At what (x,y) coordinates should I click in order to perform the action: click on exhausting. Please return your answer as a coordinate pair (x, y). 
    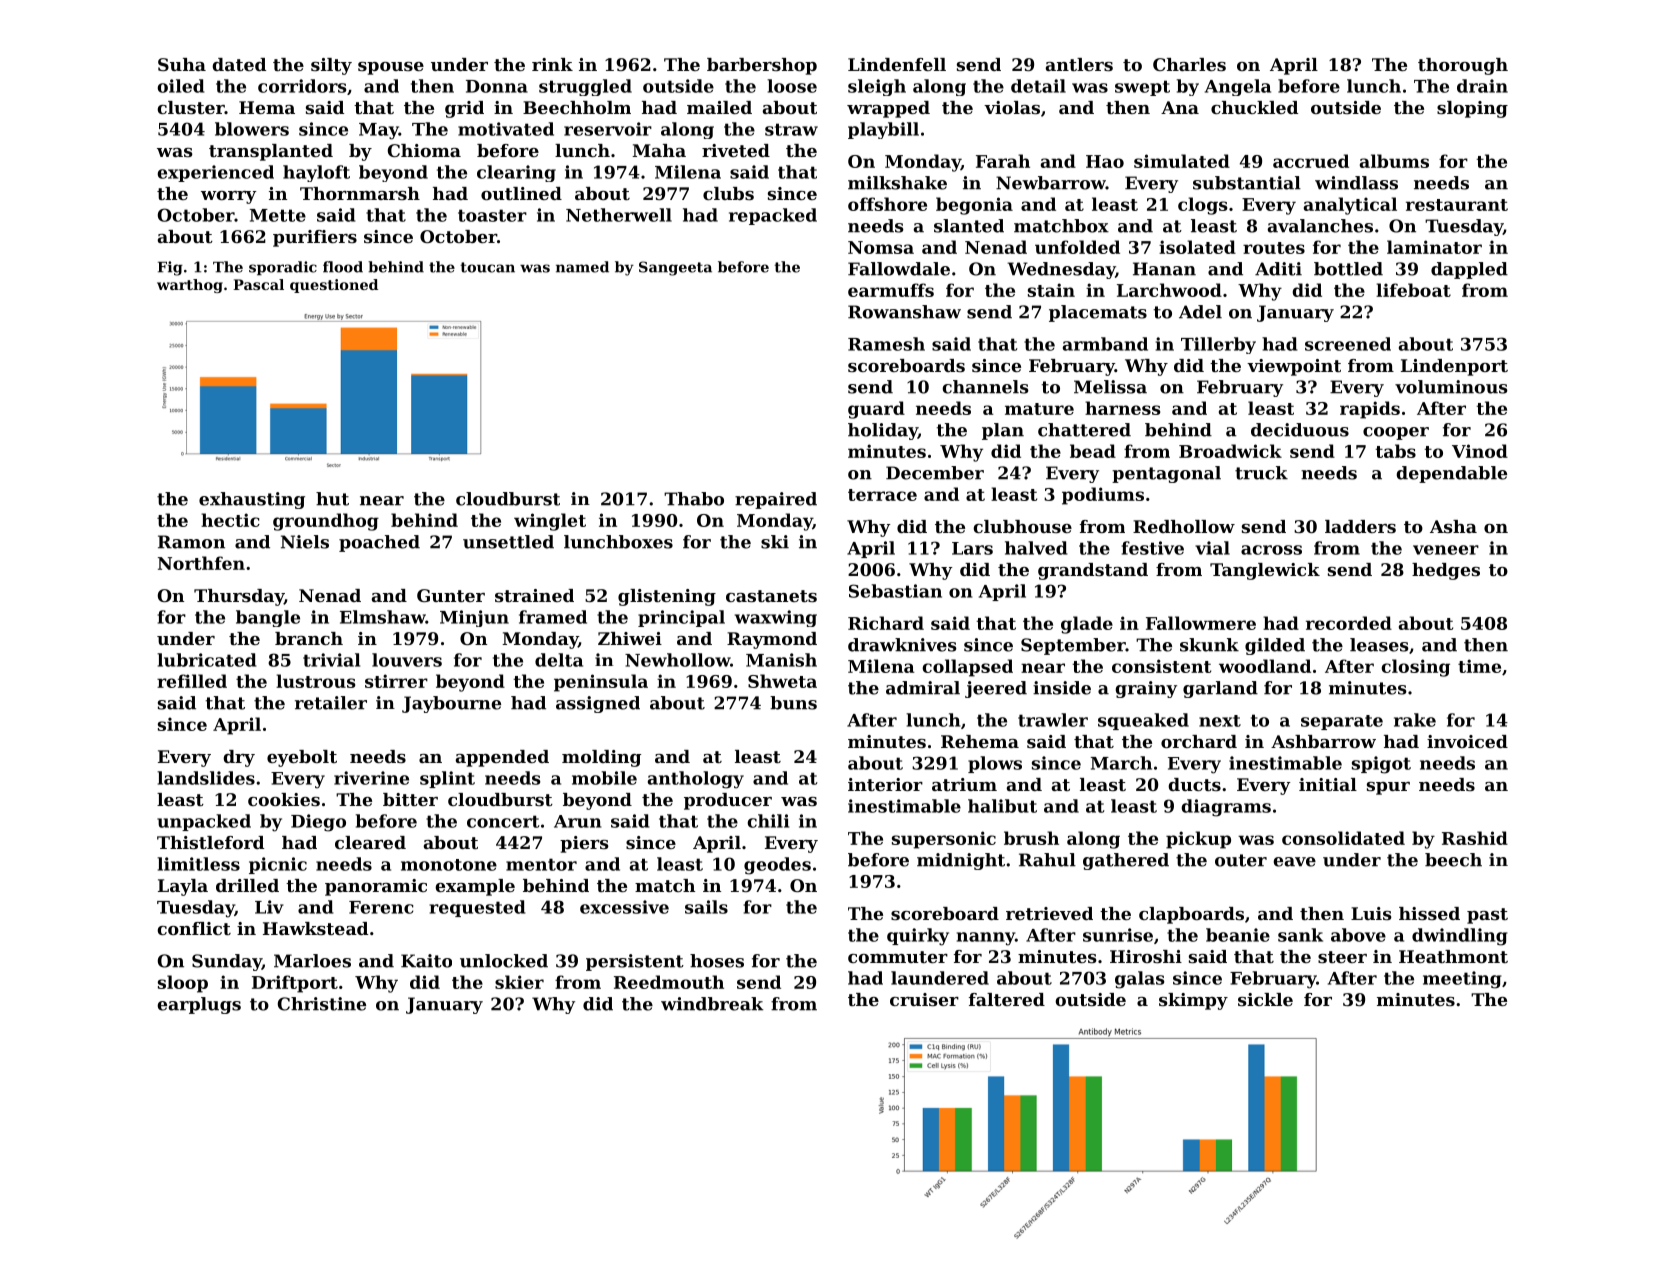
    Looking at the image, I should click on (252, 500).
